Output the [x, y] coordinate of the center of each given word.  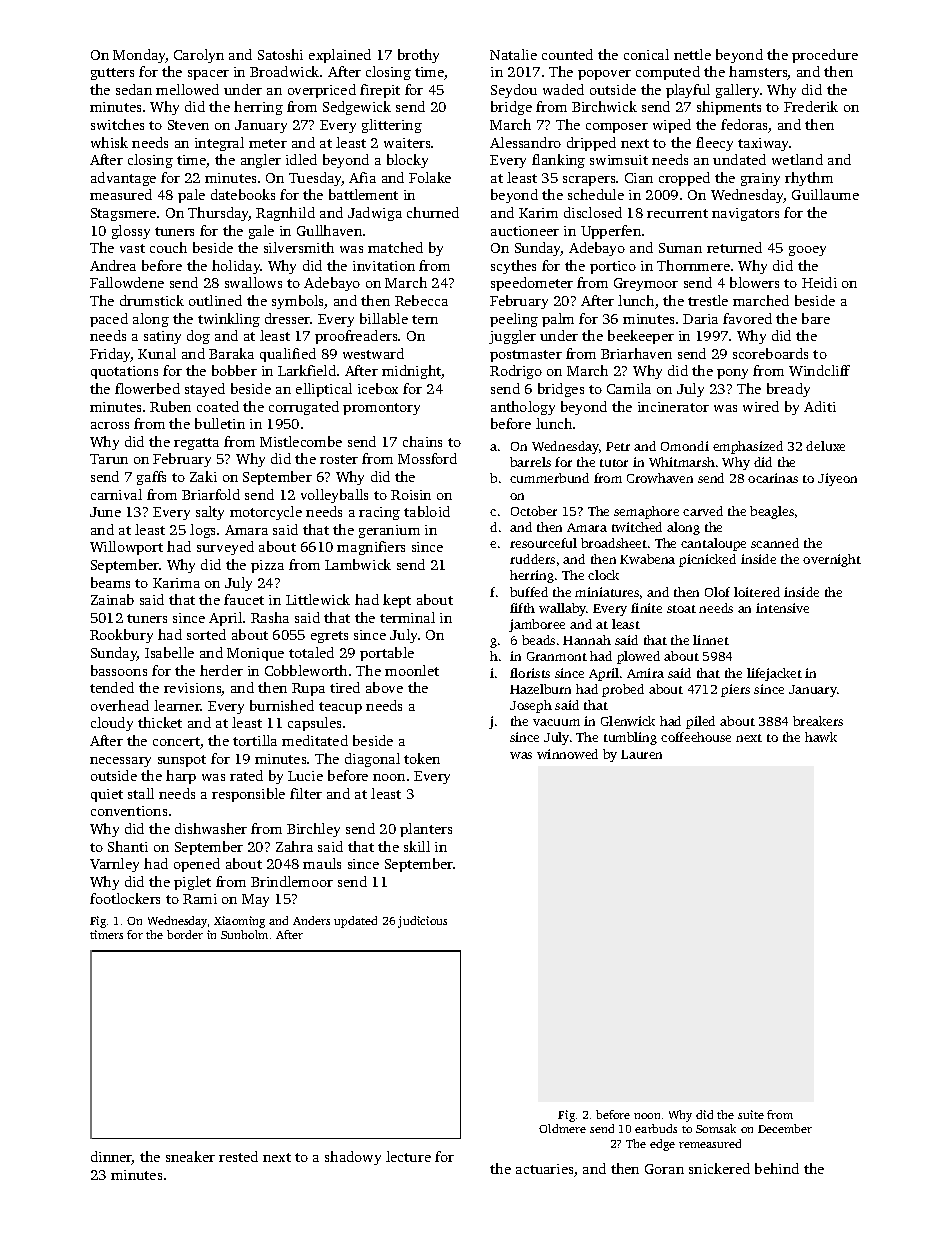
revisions [193, 689]
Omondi [685, 446]
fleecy [714, 144]
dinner [112, 1158]
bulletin [220, 423]
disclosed [593, 212]
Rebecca [421, 300]
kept [397, 601]
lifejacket [774, 674]
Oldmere [562, 1128]
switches [117, 124]
